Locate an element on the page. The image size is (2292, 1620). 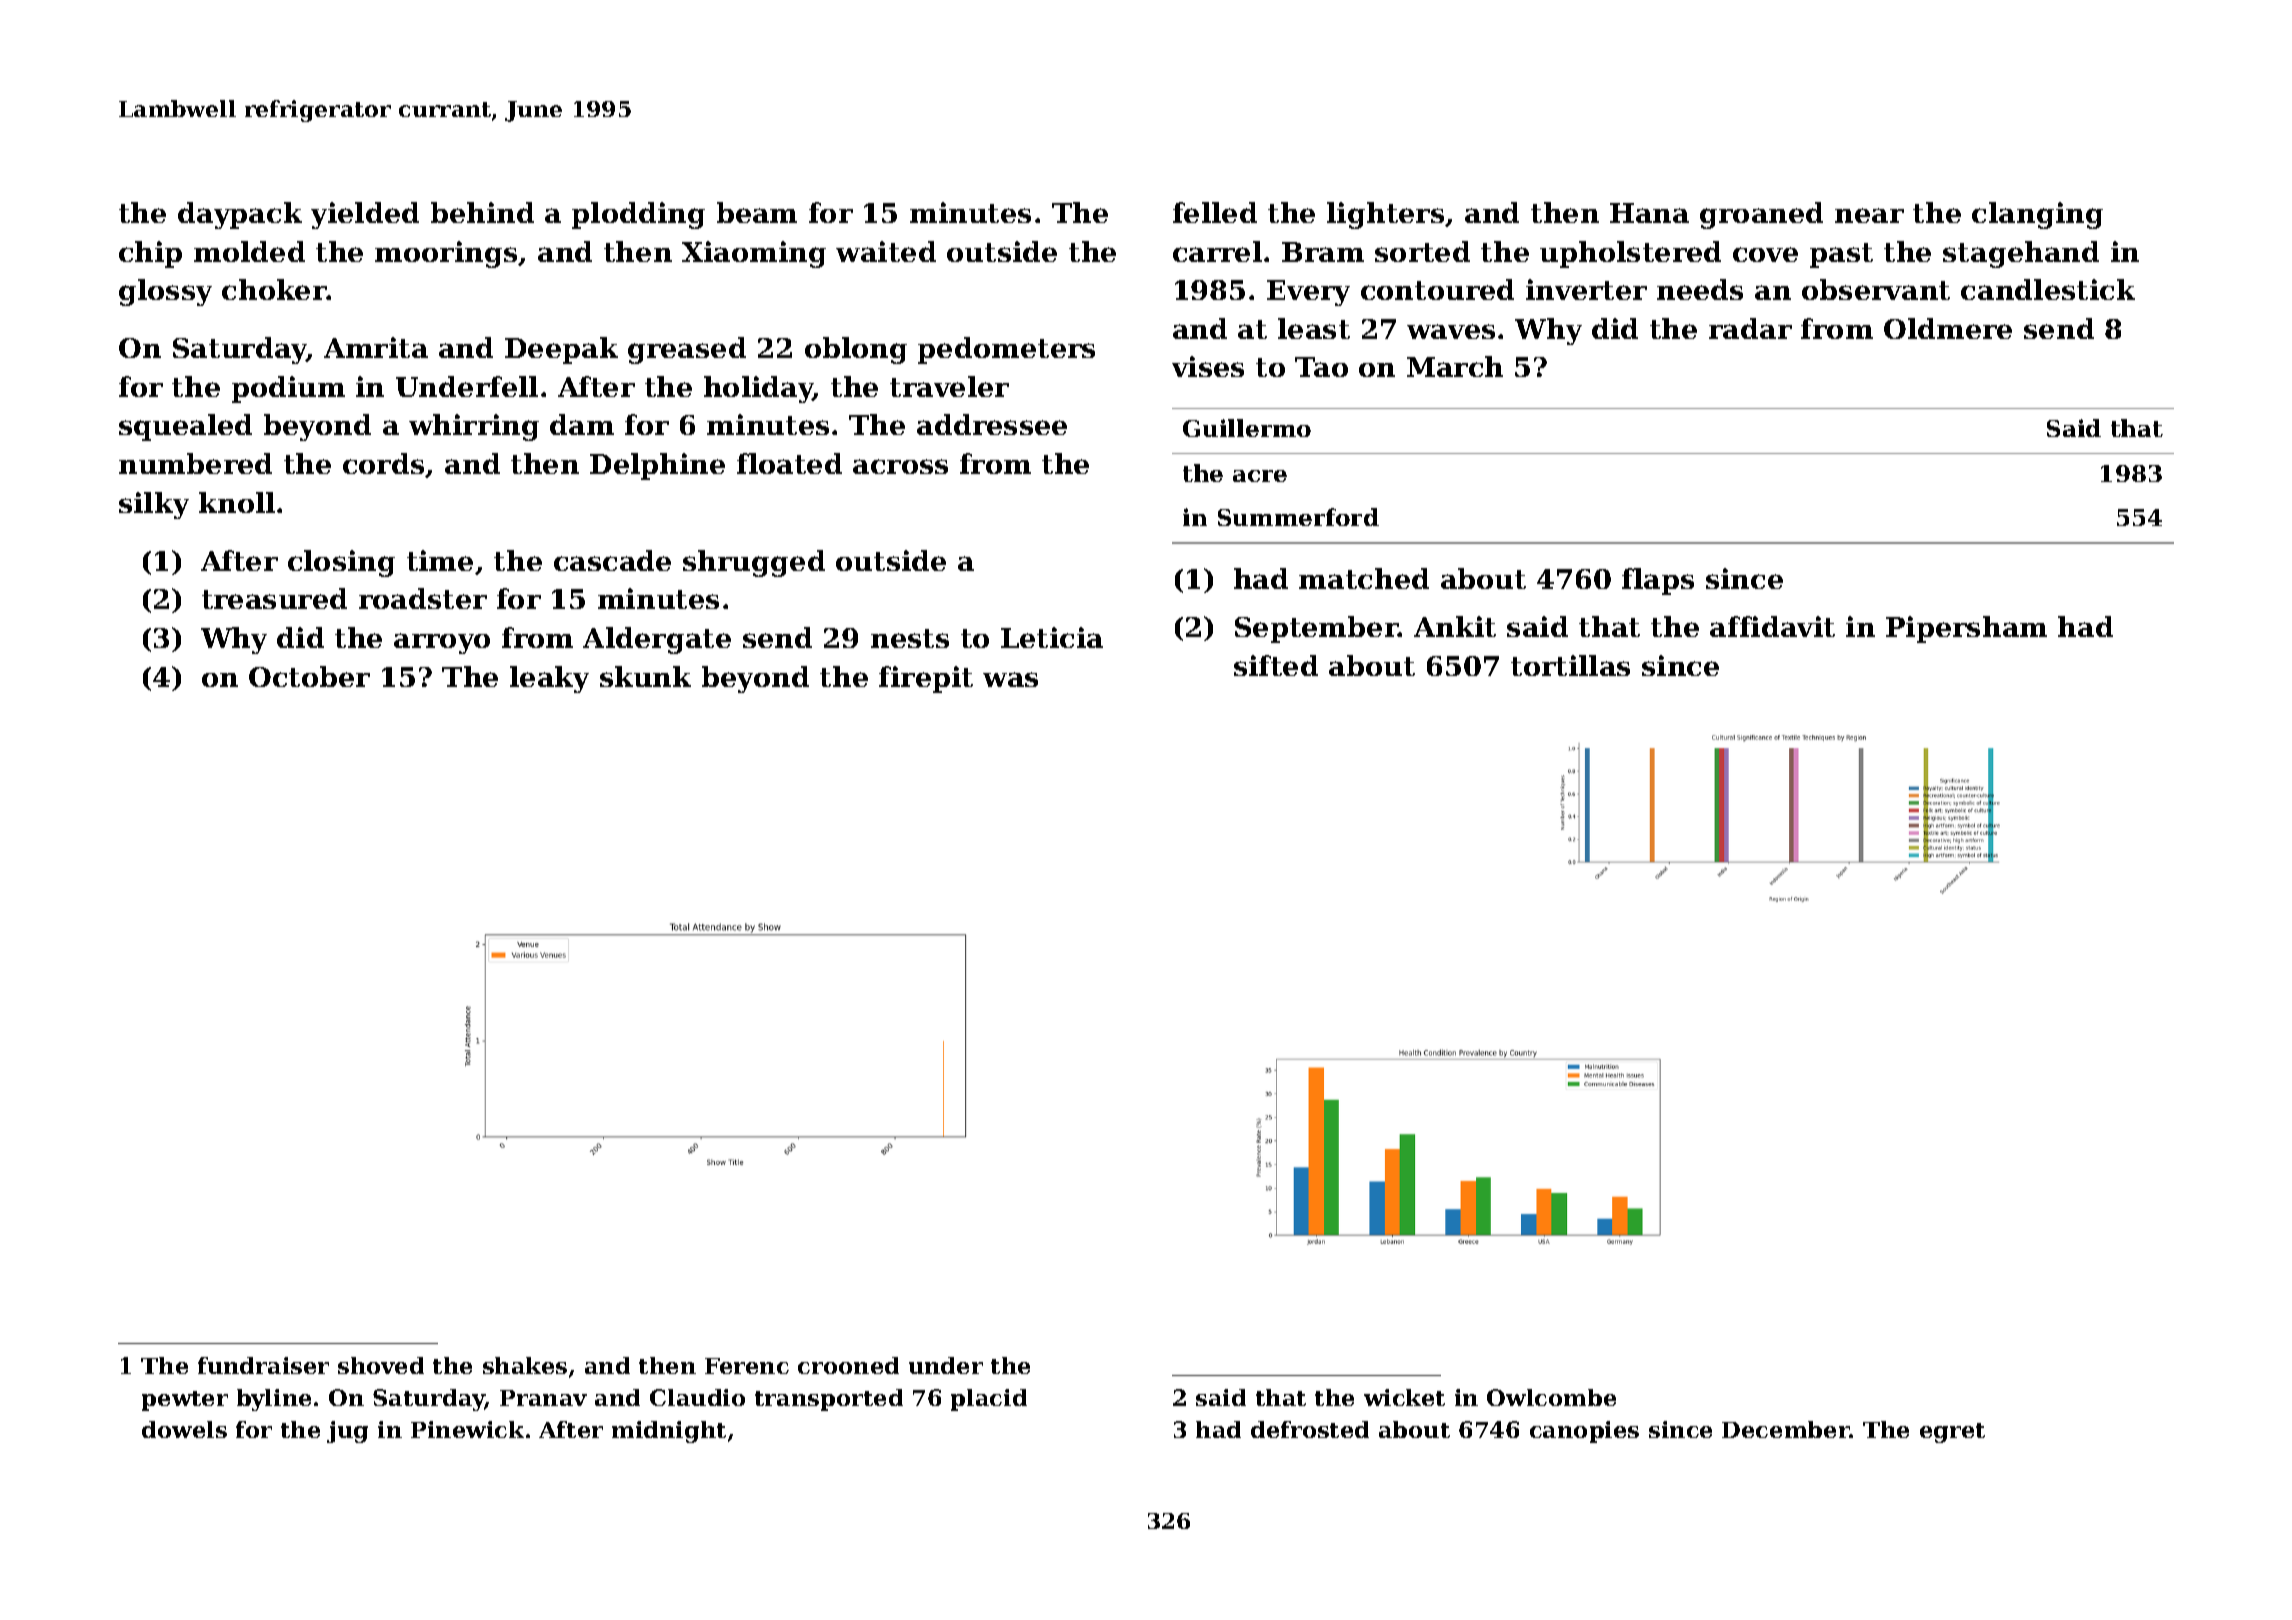
transported is located at coordinates (829, 1400).
